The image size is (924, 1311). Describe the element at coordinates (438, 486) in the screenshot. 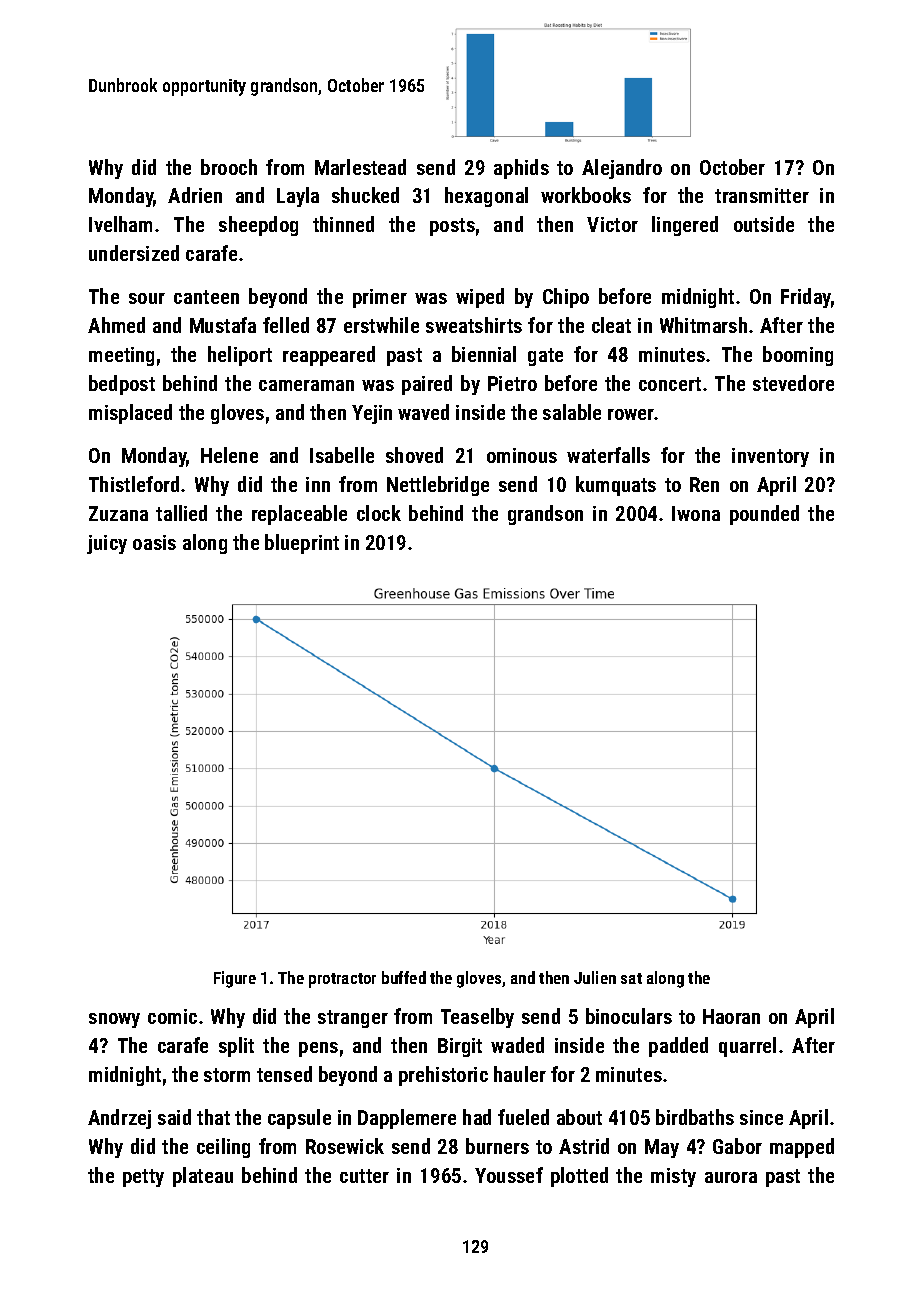

I see `Nettlebridge` at that location.
